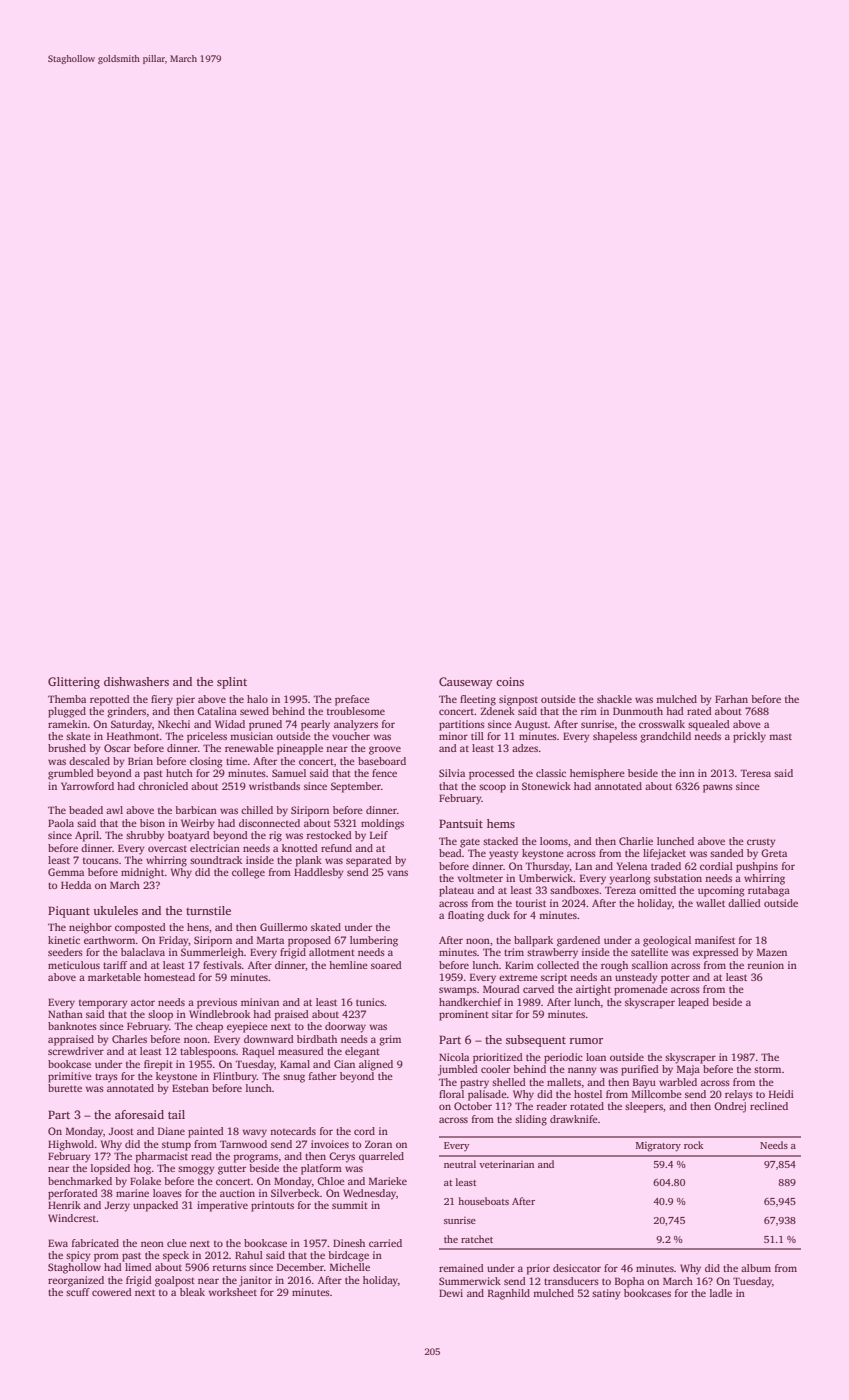 This screenshot has width=849, height=1400. What do you see at coordinates (76, 1051) in the screenshot?
I see `screwdriver` at bounding box center [76, 1051].
